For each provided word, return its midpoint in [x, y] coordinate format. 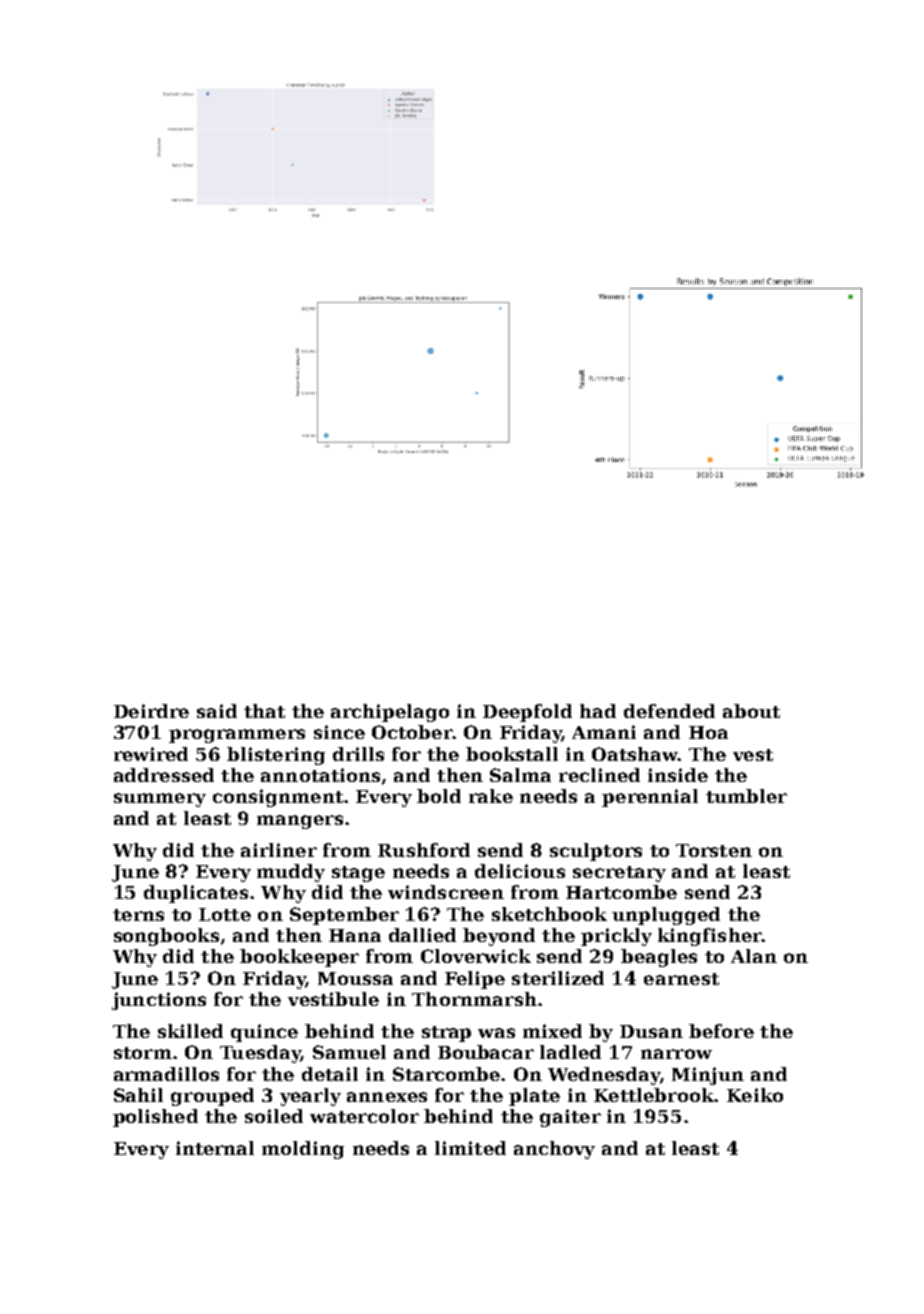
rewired [151, 754]
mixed [552, 1031]
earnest [681, 979]
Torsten [714, 850]
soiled [274, 1116]
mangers [300, 822]
